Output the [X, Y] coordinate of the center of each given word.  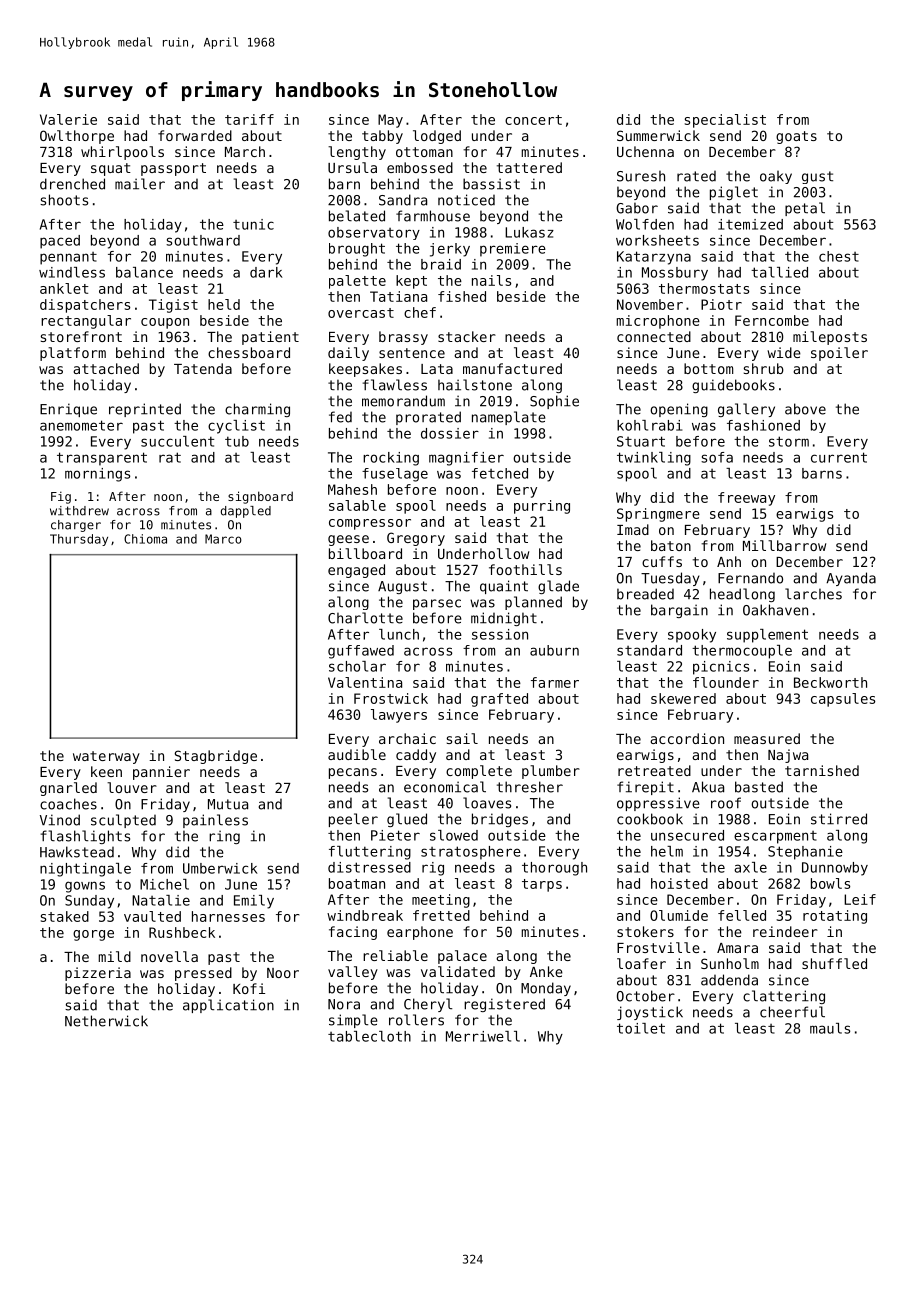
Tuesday [670, 579]
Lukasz [529, 232]
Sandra [403, 200]
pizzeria [98, 974]
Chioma [145, 539]
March [245, 151]
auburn [554, 650]
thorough [554, 869]
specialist [725, 121]
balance [144, 272]
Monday [546, 989]
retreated [654, 770]
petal [805, 209]
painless [215, 821]
